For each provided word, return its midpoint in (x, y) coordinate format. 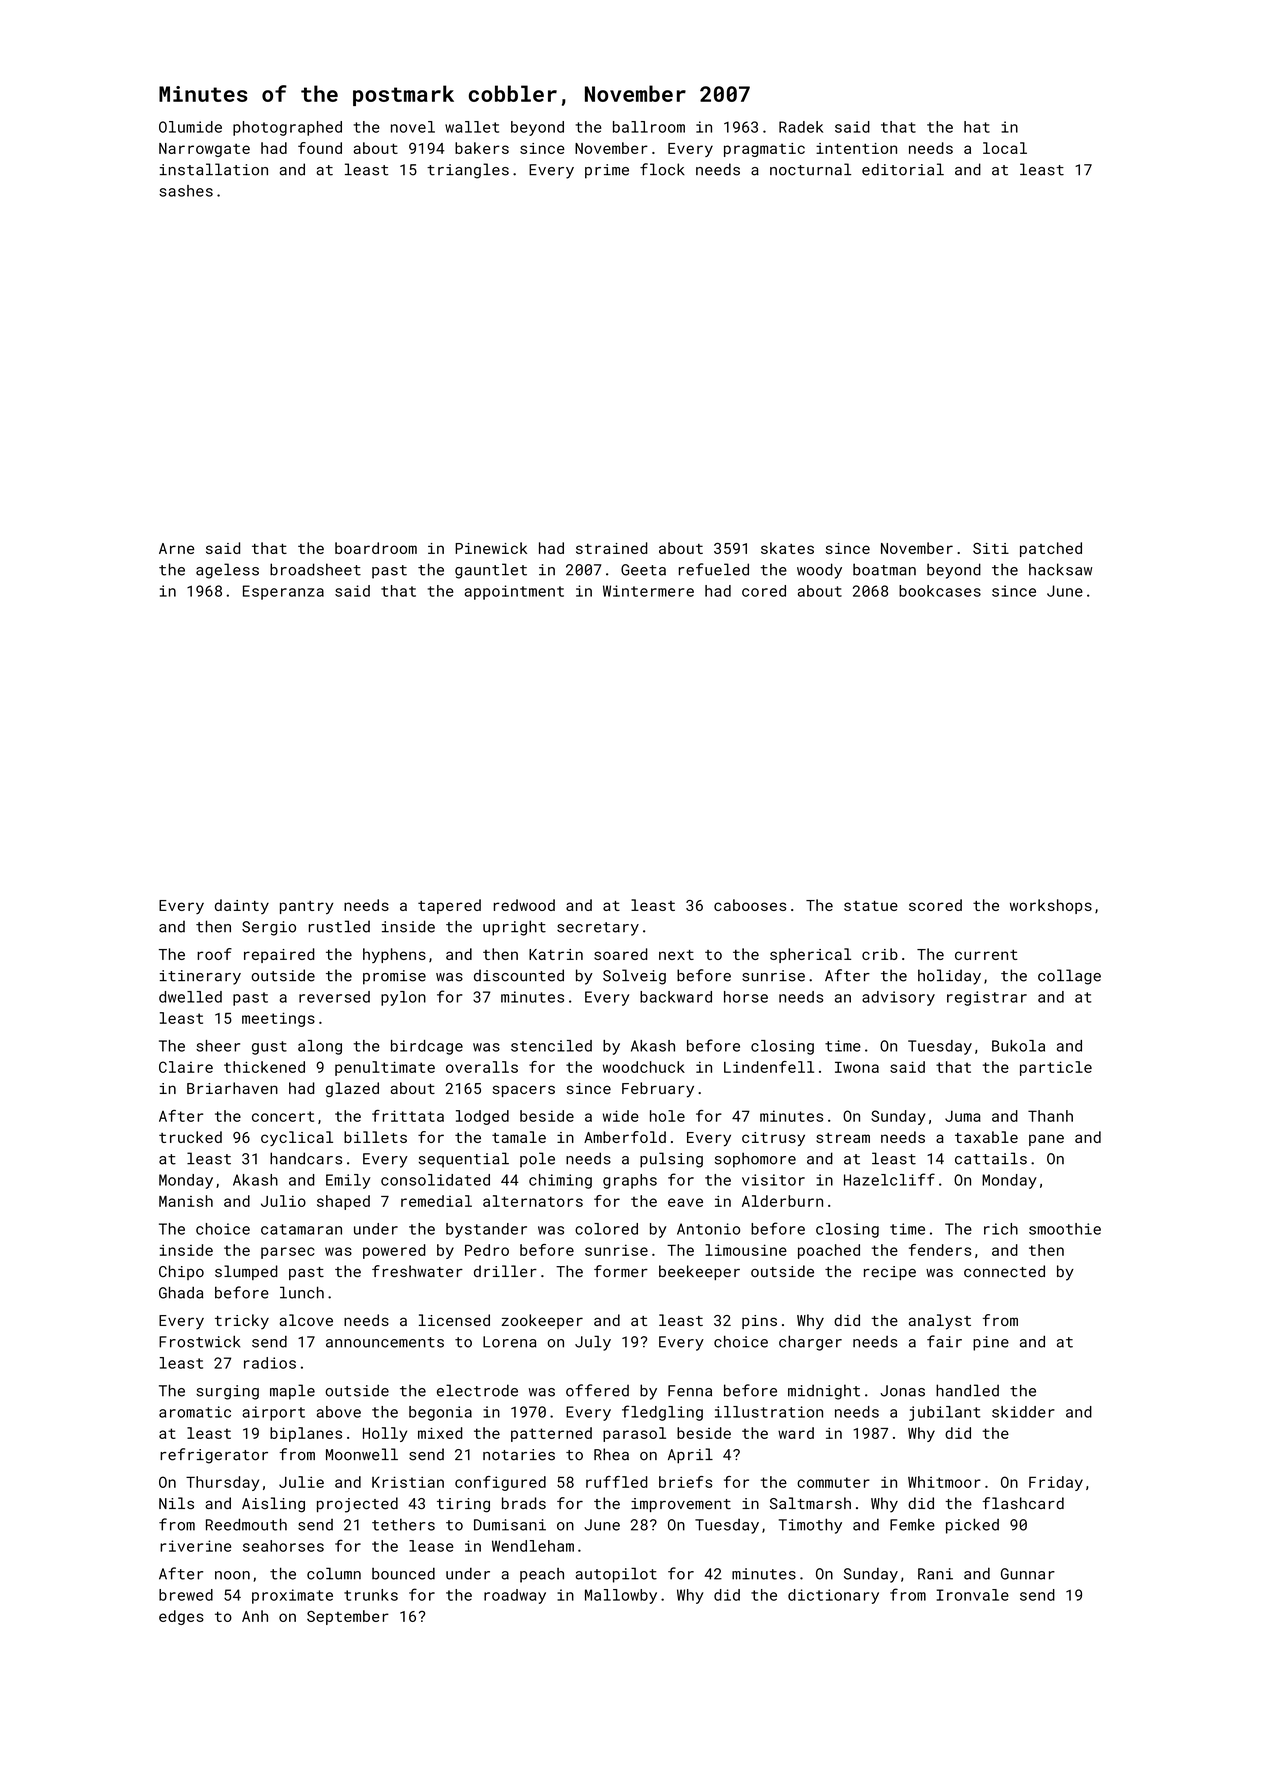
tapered (449, 906)
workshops (1051, 906)
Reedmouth (246, 1524)
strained (612, 548)
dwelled (190, 997)
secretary (598, 929)
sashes (186, 191)
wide (621, 1116)
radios (270, 1363)
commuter (833, 1482)
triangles (468, 171)
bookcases (940, 591)
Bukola (1018, 1046)
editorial (903, 169)
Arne (176, 548)
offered (597, 1390)
